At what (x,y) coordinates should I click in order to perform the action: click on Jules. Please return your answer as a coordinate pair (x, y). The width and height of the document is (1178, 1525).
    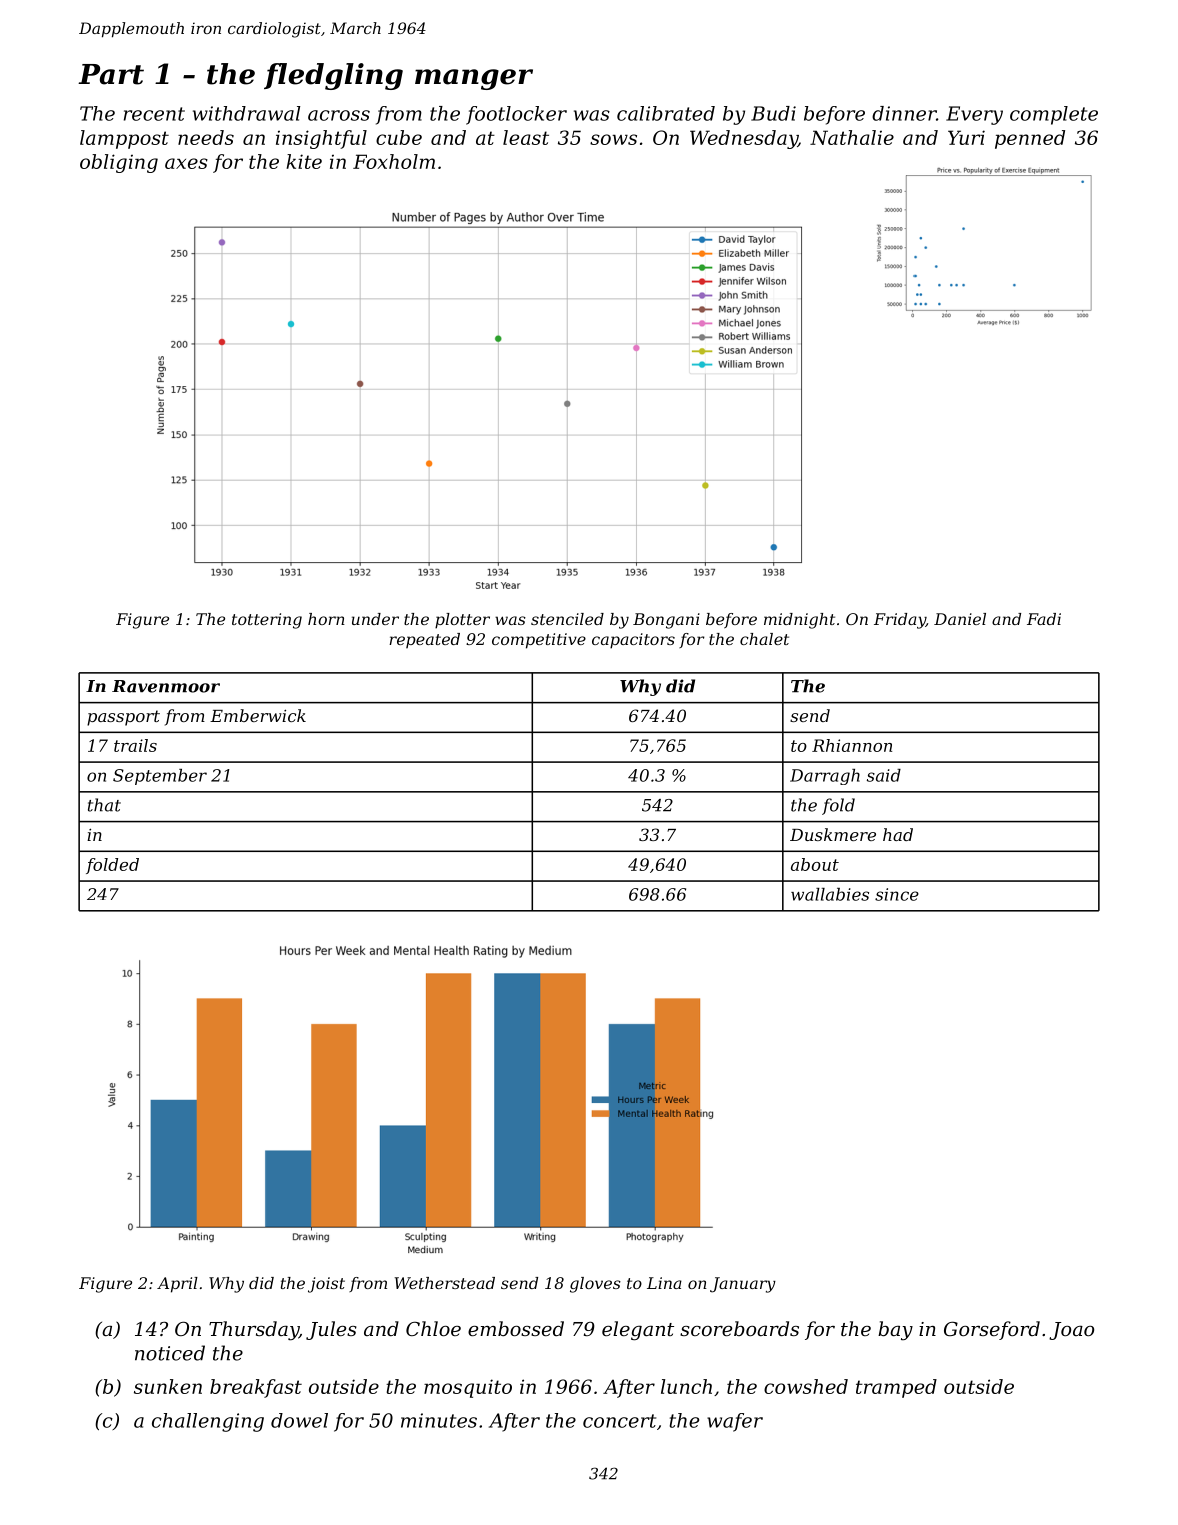
    Looking at the image, I should click on (331, 1330).
